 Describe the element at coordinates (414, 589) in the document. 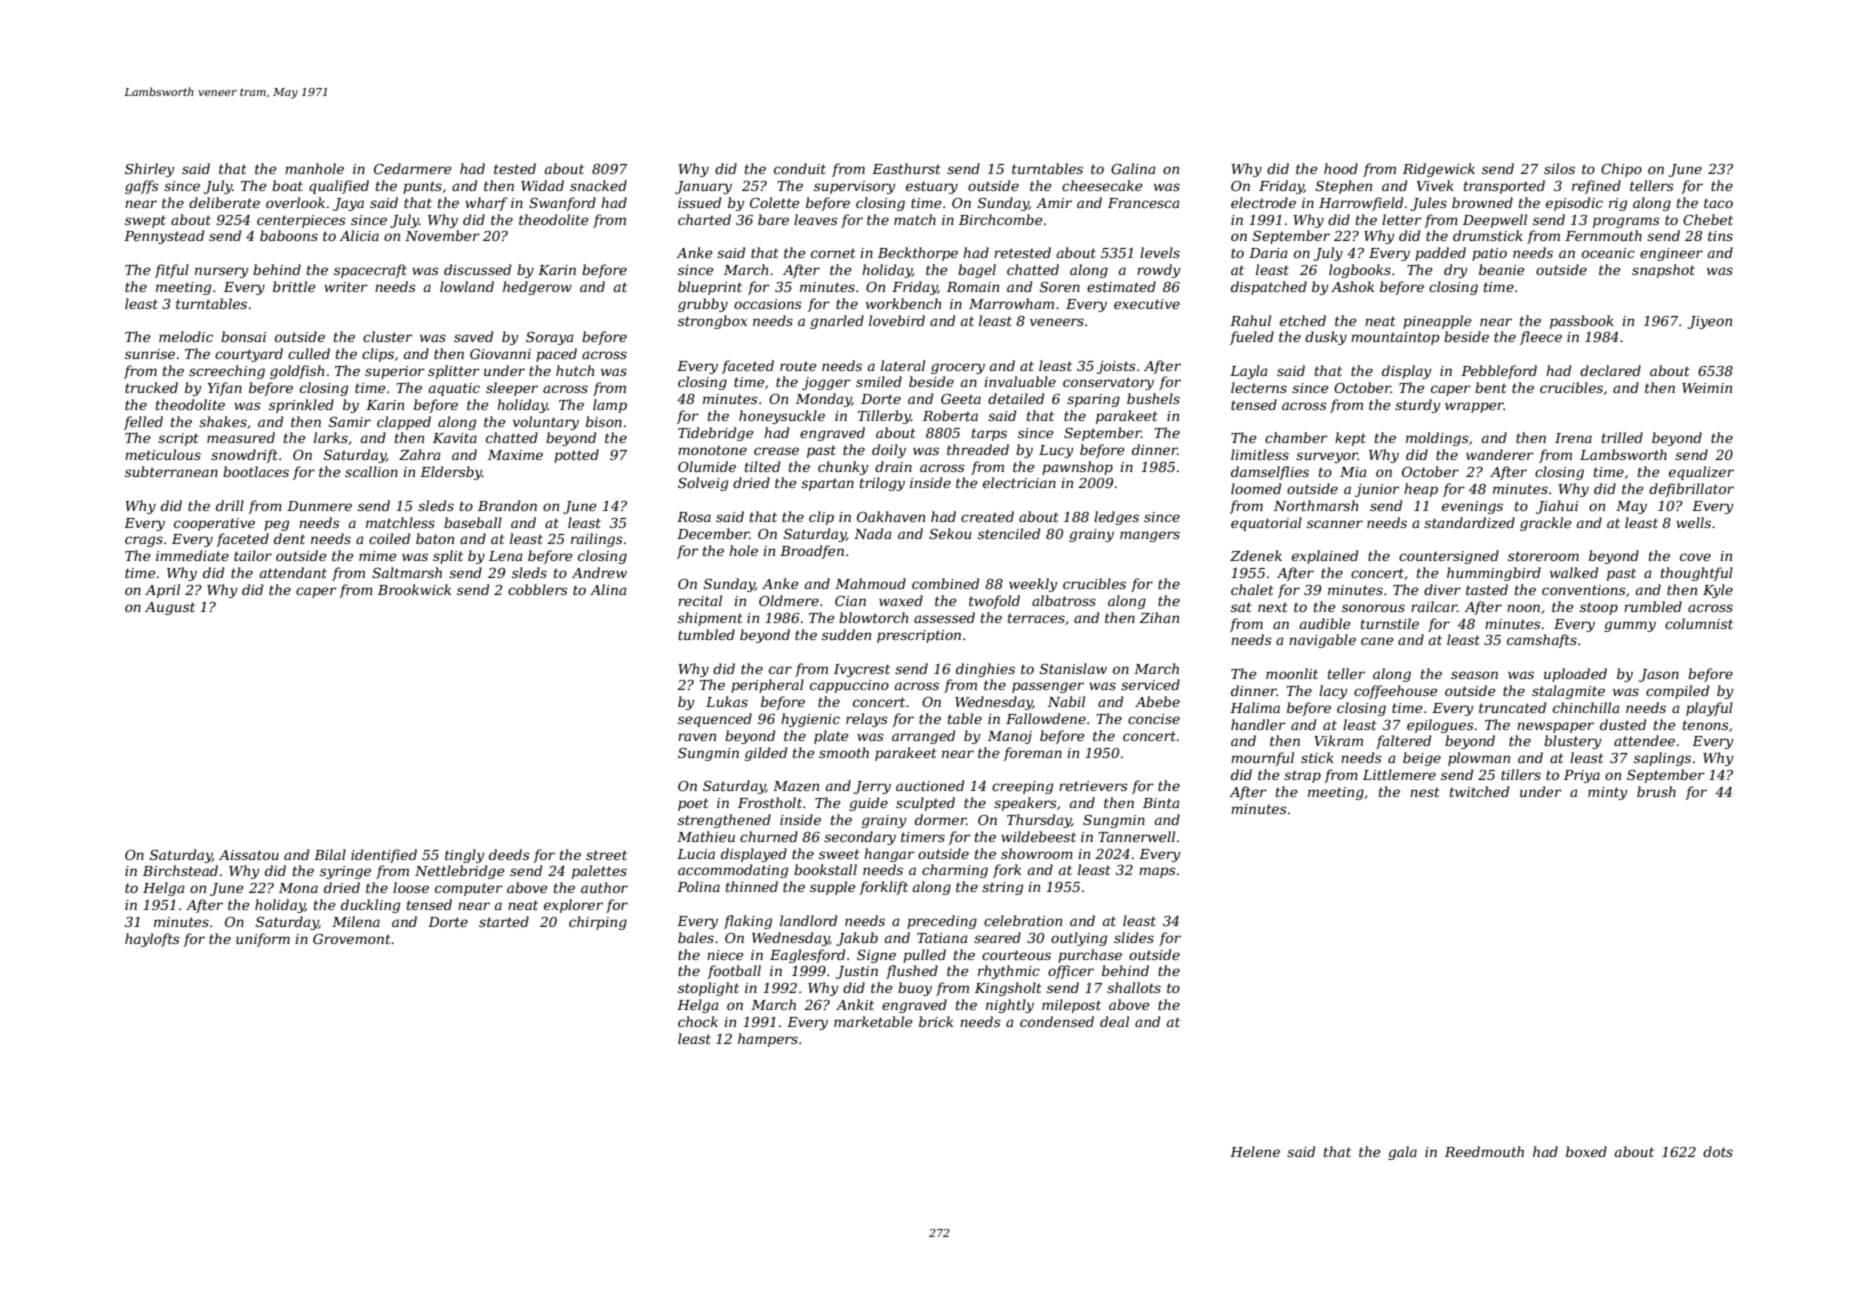

I see `Brookwick` at that location.
